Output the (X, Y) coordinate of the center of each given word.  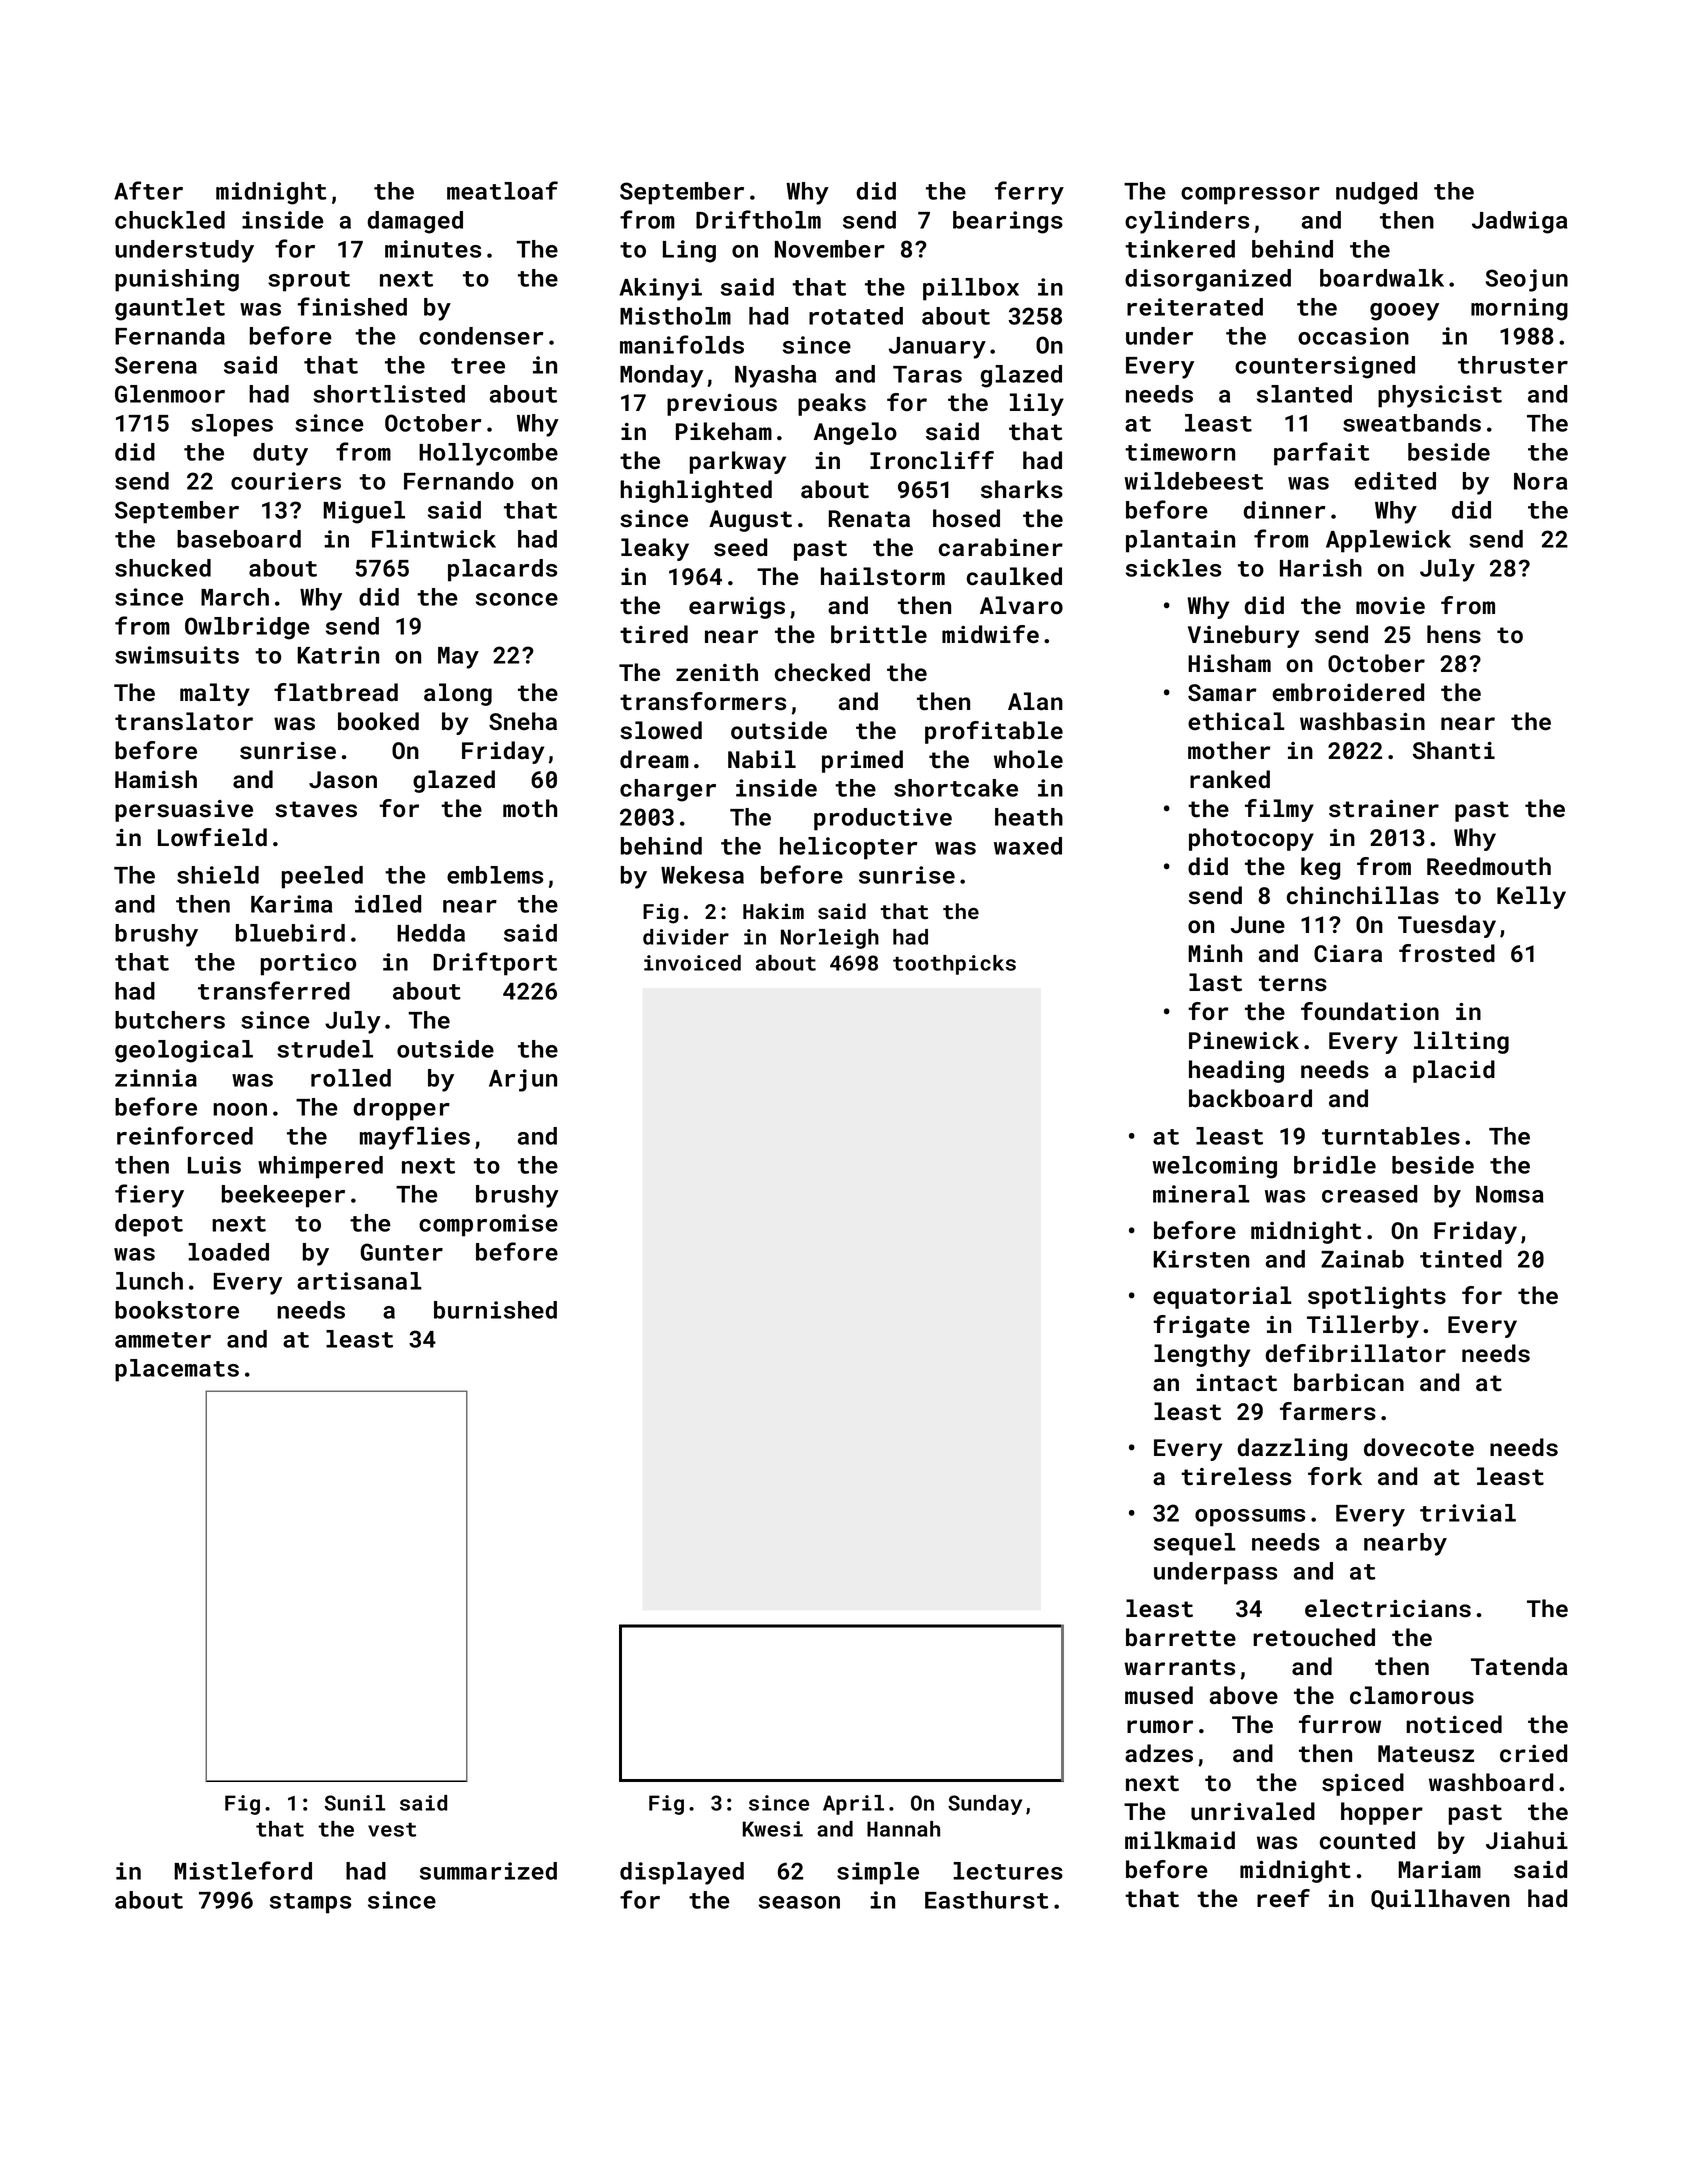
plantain (1180, 541)
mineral (1201, 1194)
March (235, 597)
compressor (1250, 196)
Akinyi (660, 289)
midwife (990, 634)
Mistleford (243, 1870)
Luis (214, 1165)
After (148, 190)
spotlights (1377, 1297)
